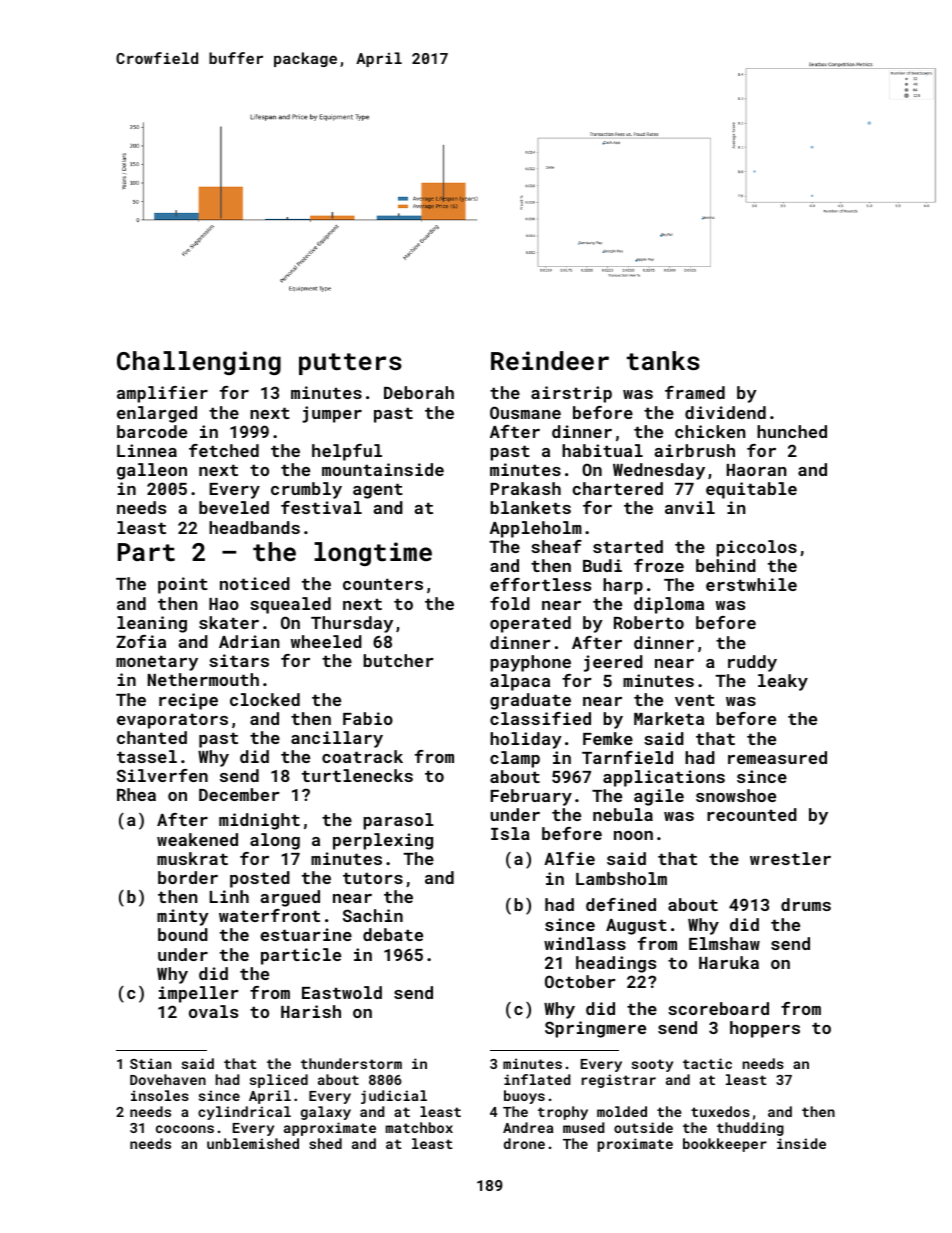 Image resolution: width=952 pixels, height=1233 pixels. What do you see at coordinates (526, 740) in the image?
I see `holiday` at bounding box center [526, 740].
